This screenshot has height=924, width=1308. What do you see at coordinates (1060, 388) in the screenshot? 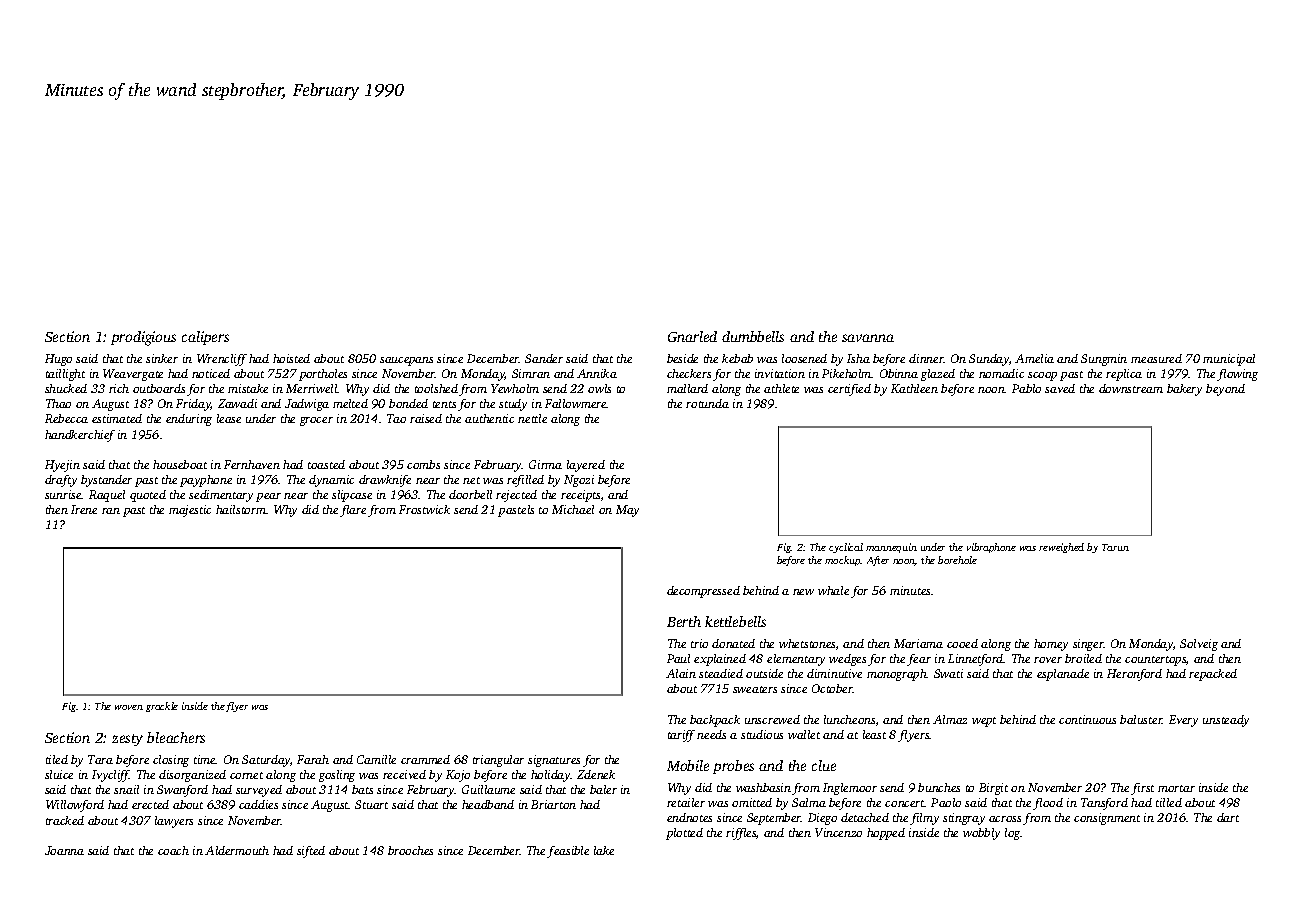
I see `saved` at bounding box center [1060, 388].
